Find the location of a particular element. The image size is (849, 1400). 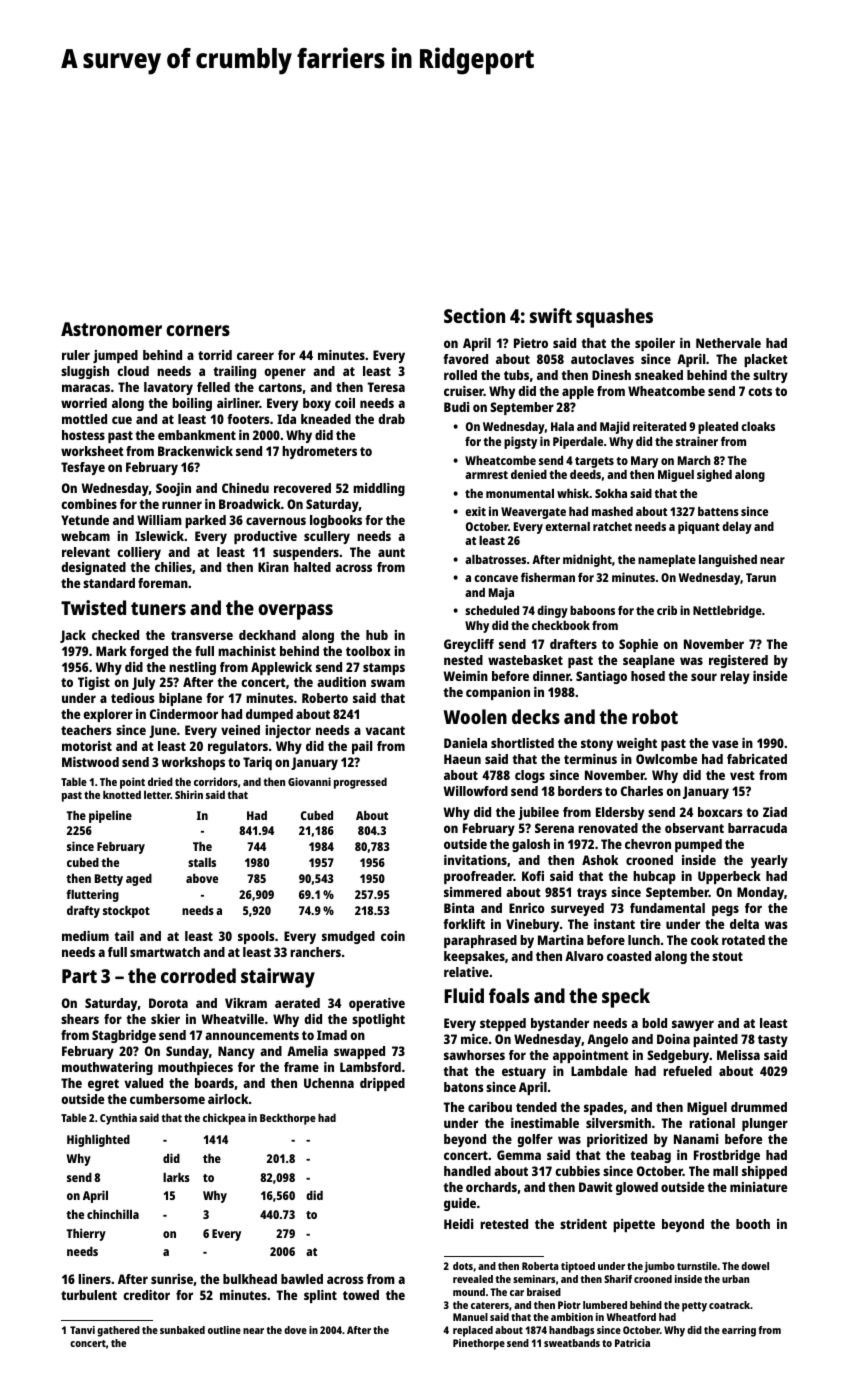

vacant is located at coordinates (385, 730).
